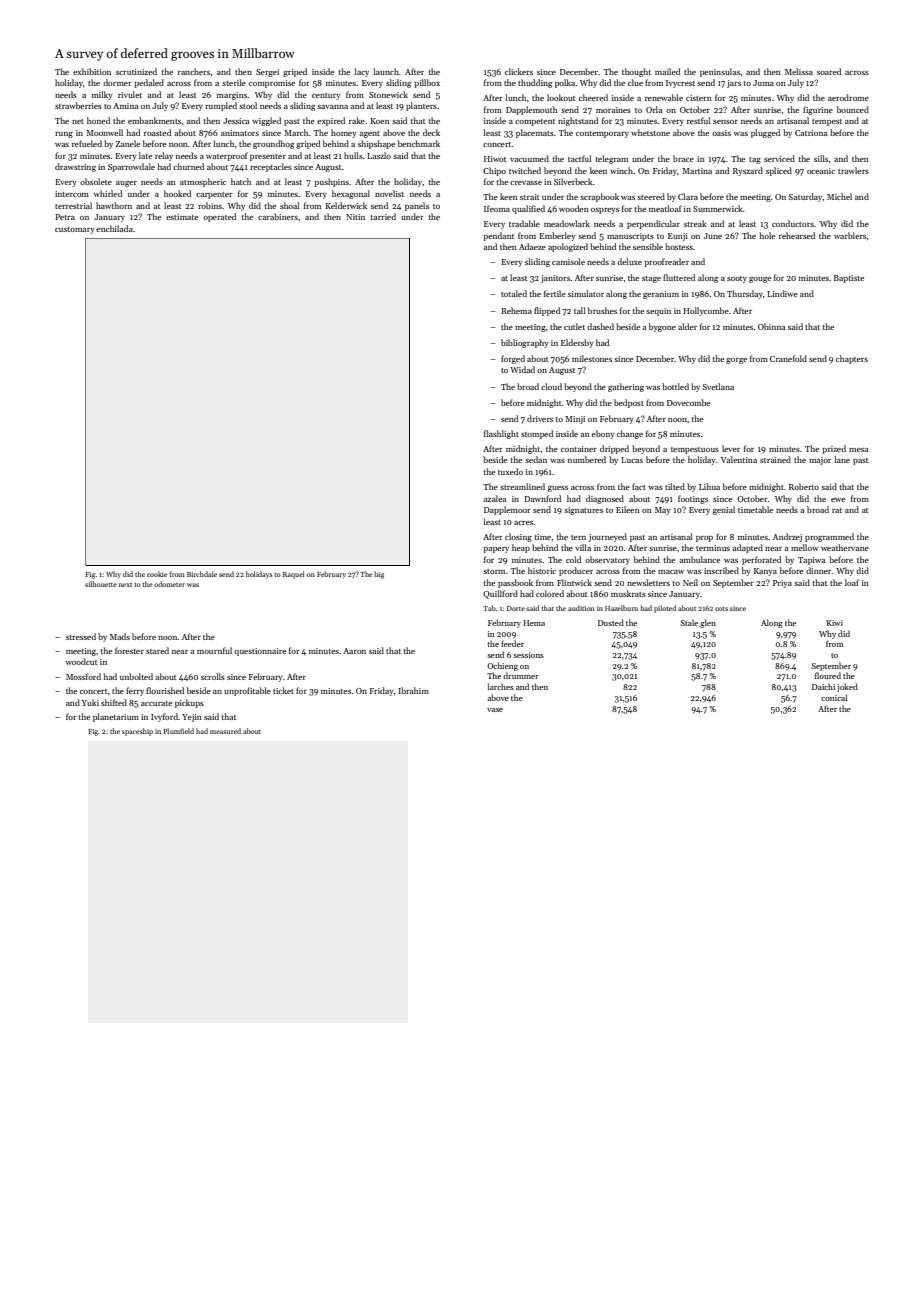 The height and width of the document is (1308, 924). What do you see at coordinates (75, 230) in the document?
I see `customary` at bounding box center [75, 230].
